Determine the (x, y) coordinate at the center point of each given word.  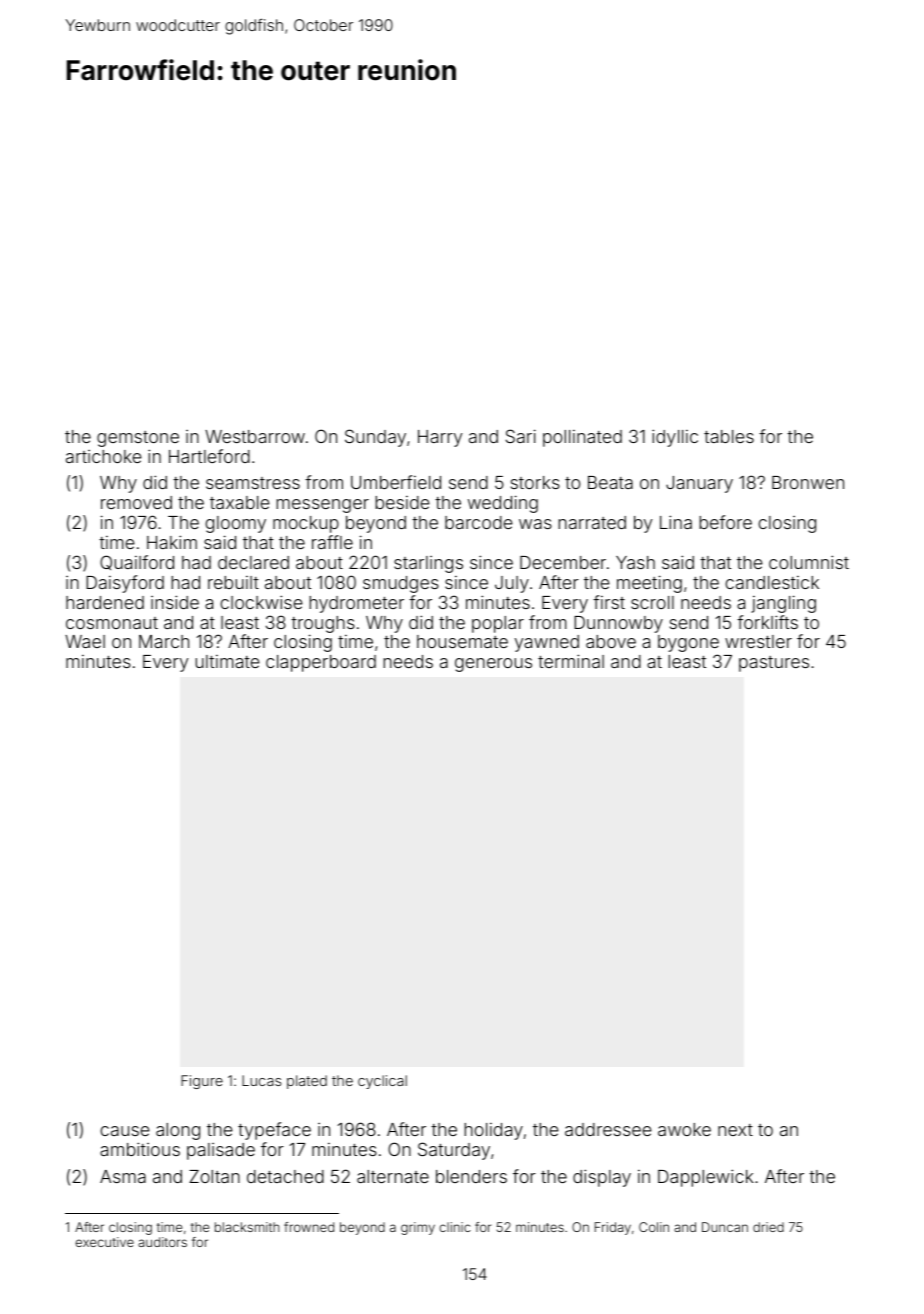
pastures (774, 664)
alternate (393, 1176)
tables (729, 436)
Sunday (375, 438)
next (735, 1130)
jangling (783, 604)
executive (104, 1242)
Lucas (261, 1080)
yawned (547, 643)
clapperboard (321, 663)
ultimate (227, 661)
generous (493, 665)
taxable (239, 502)
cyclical (382, 1082)
